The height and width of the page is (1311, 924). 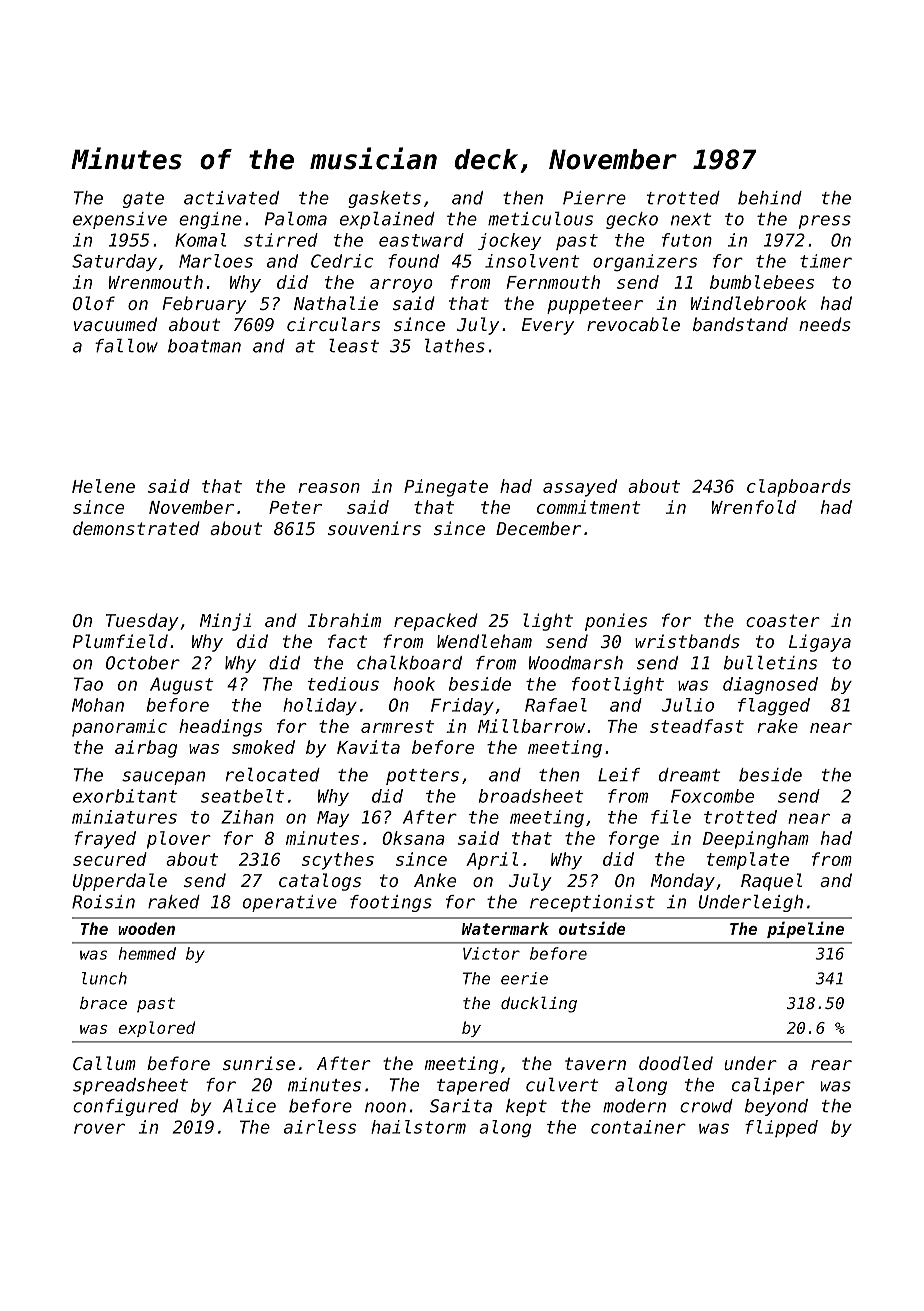 What do you see at coordinates (130, 1086) in the page?
I see `spreadsheet` at bounding box center [130, 1086].
